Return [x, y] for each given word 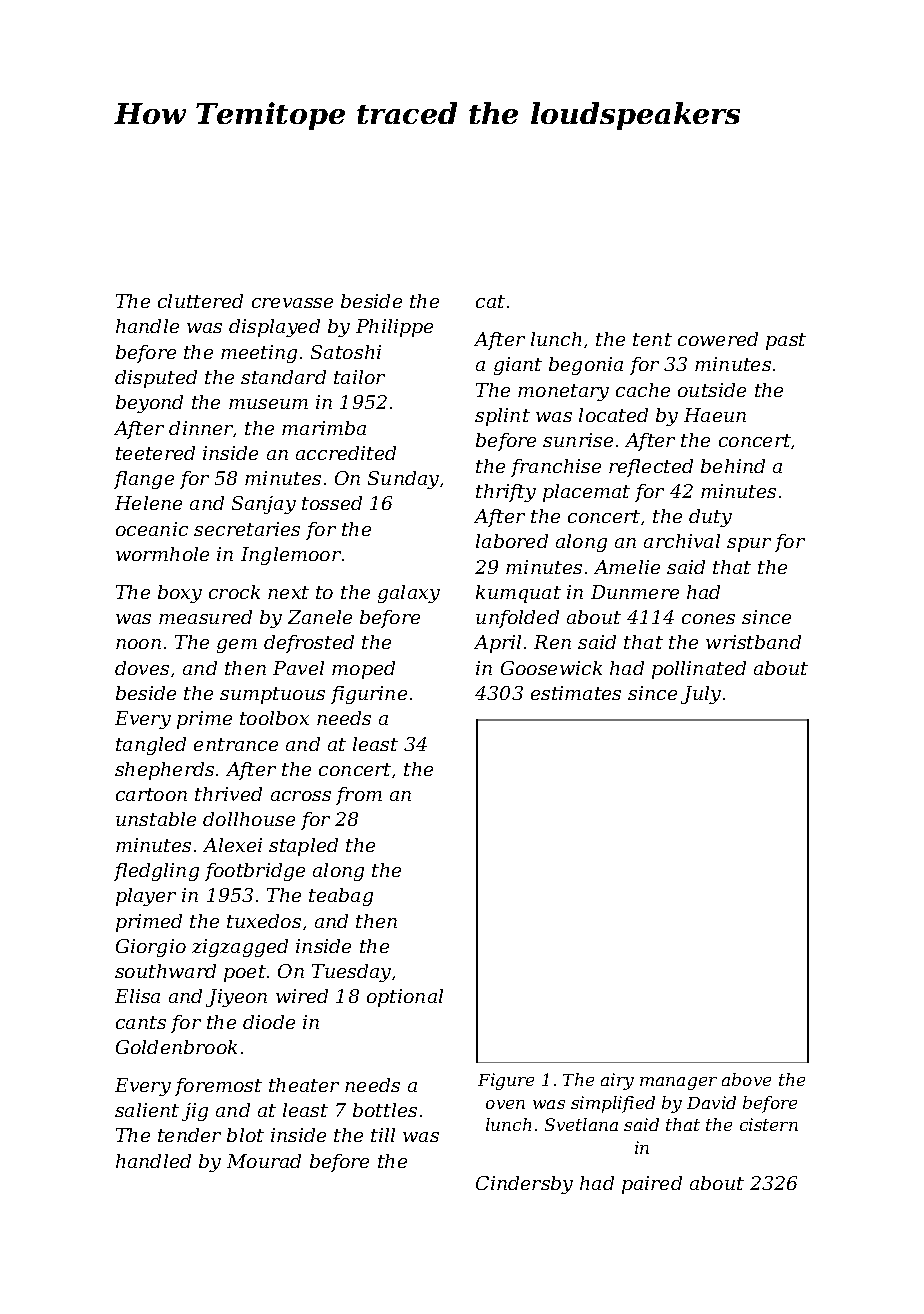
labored [512, 541]
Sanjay [264, 505]
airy [617, 1081]
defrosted [309, 644]
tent [652, 339]
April [497, 644]
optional [405, 998]
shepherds [164, 771]
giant [518, 366]
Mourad [264, 1161]
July [701, 695]
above [746, 1079]
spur [749, 545]
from [359, 796]
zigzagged [240, 948]
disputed [156, 379]
